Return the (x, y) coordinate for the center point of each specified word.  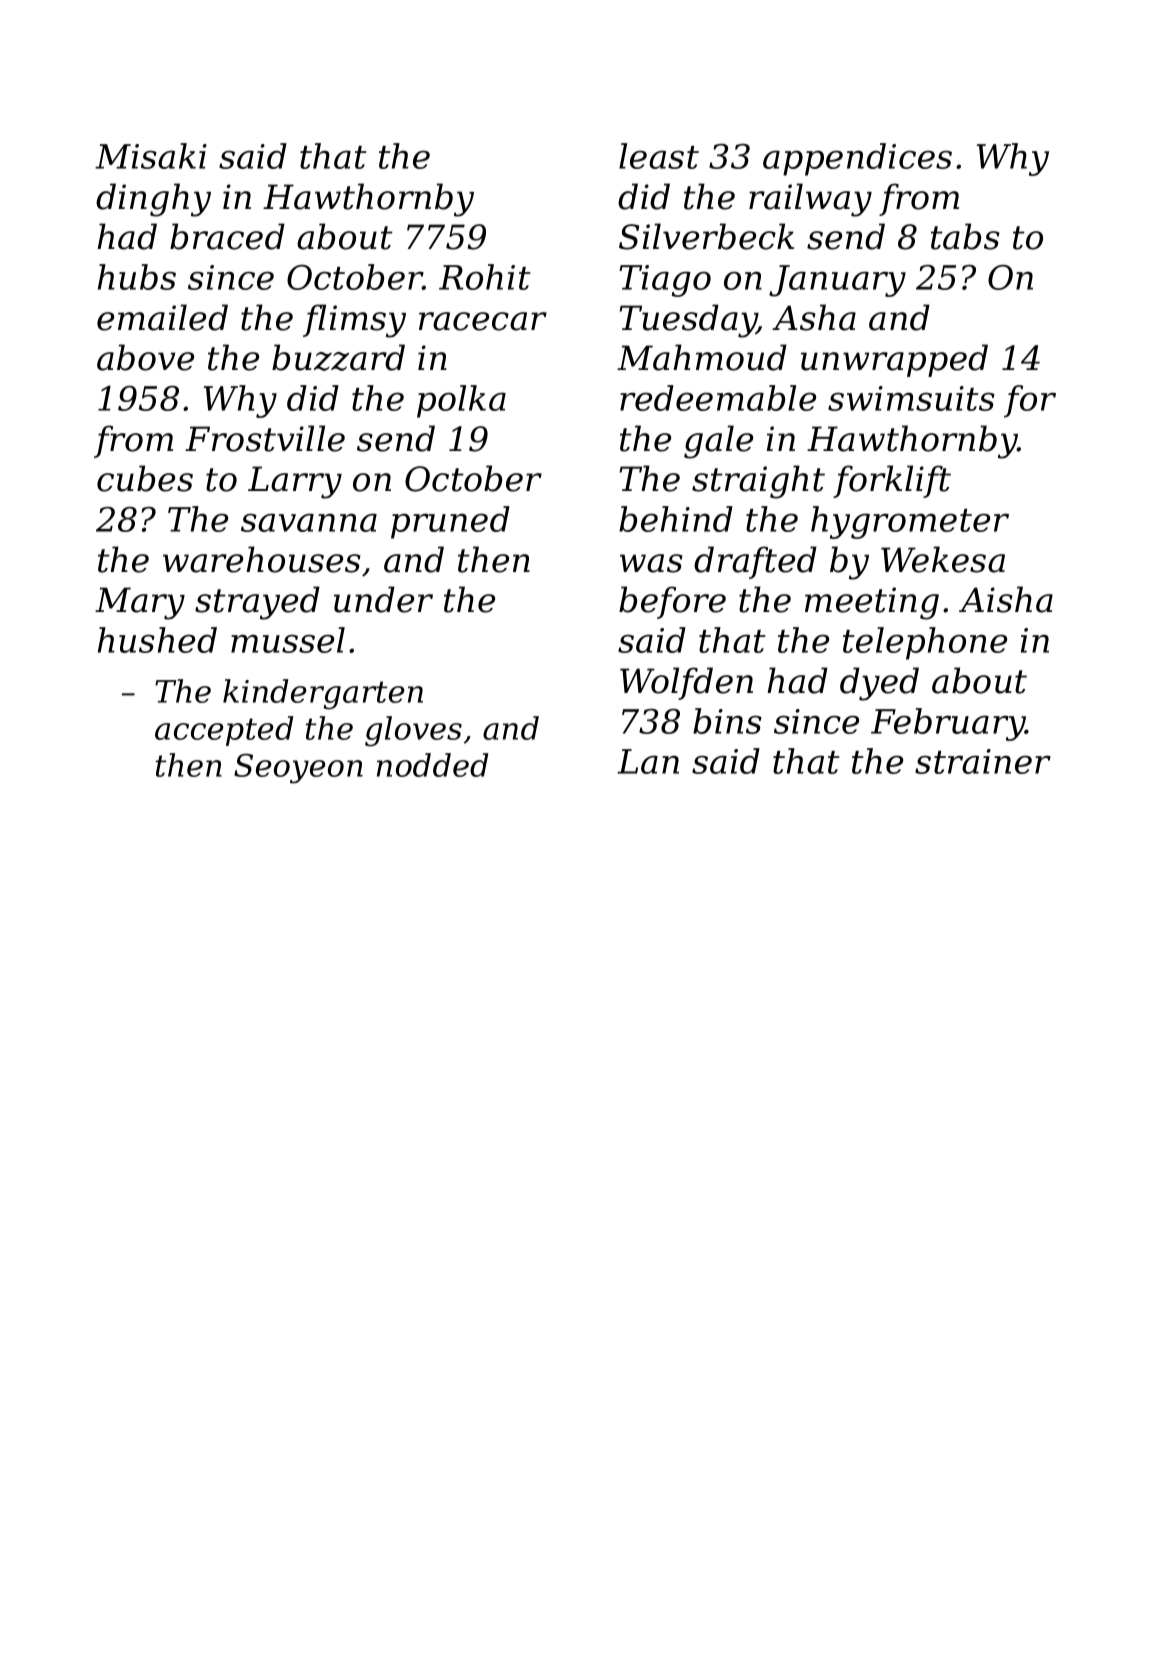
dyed (879, 684)
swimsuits (911, 398)
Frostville (265, 438)
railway (810, 200)
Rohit (485, 277)
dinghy (153, 200)
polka (461, 401)
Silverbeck (706, 236)
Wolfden (686, 683)
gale (718, 442)
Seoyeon (298, 769)
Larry (295, 482)
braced (227, 236)
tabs (965, 236)
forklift (892, 481)
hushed (157, 640)
